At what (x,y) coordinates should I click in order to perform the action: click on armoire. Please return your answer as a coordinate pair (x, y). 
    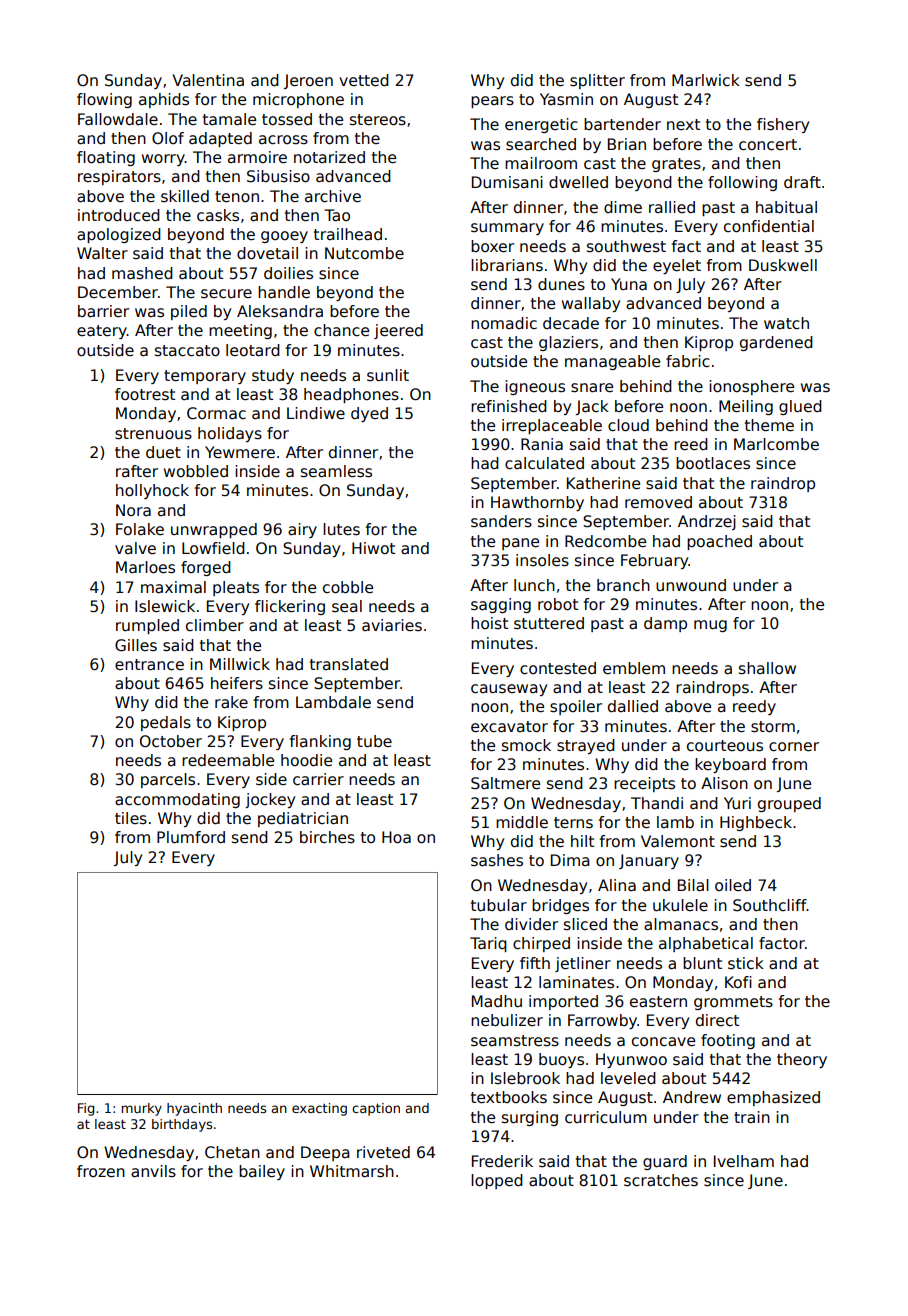
    Looking at the image, I should click on (257, 157).
